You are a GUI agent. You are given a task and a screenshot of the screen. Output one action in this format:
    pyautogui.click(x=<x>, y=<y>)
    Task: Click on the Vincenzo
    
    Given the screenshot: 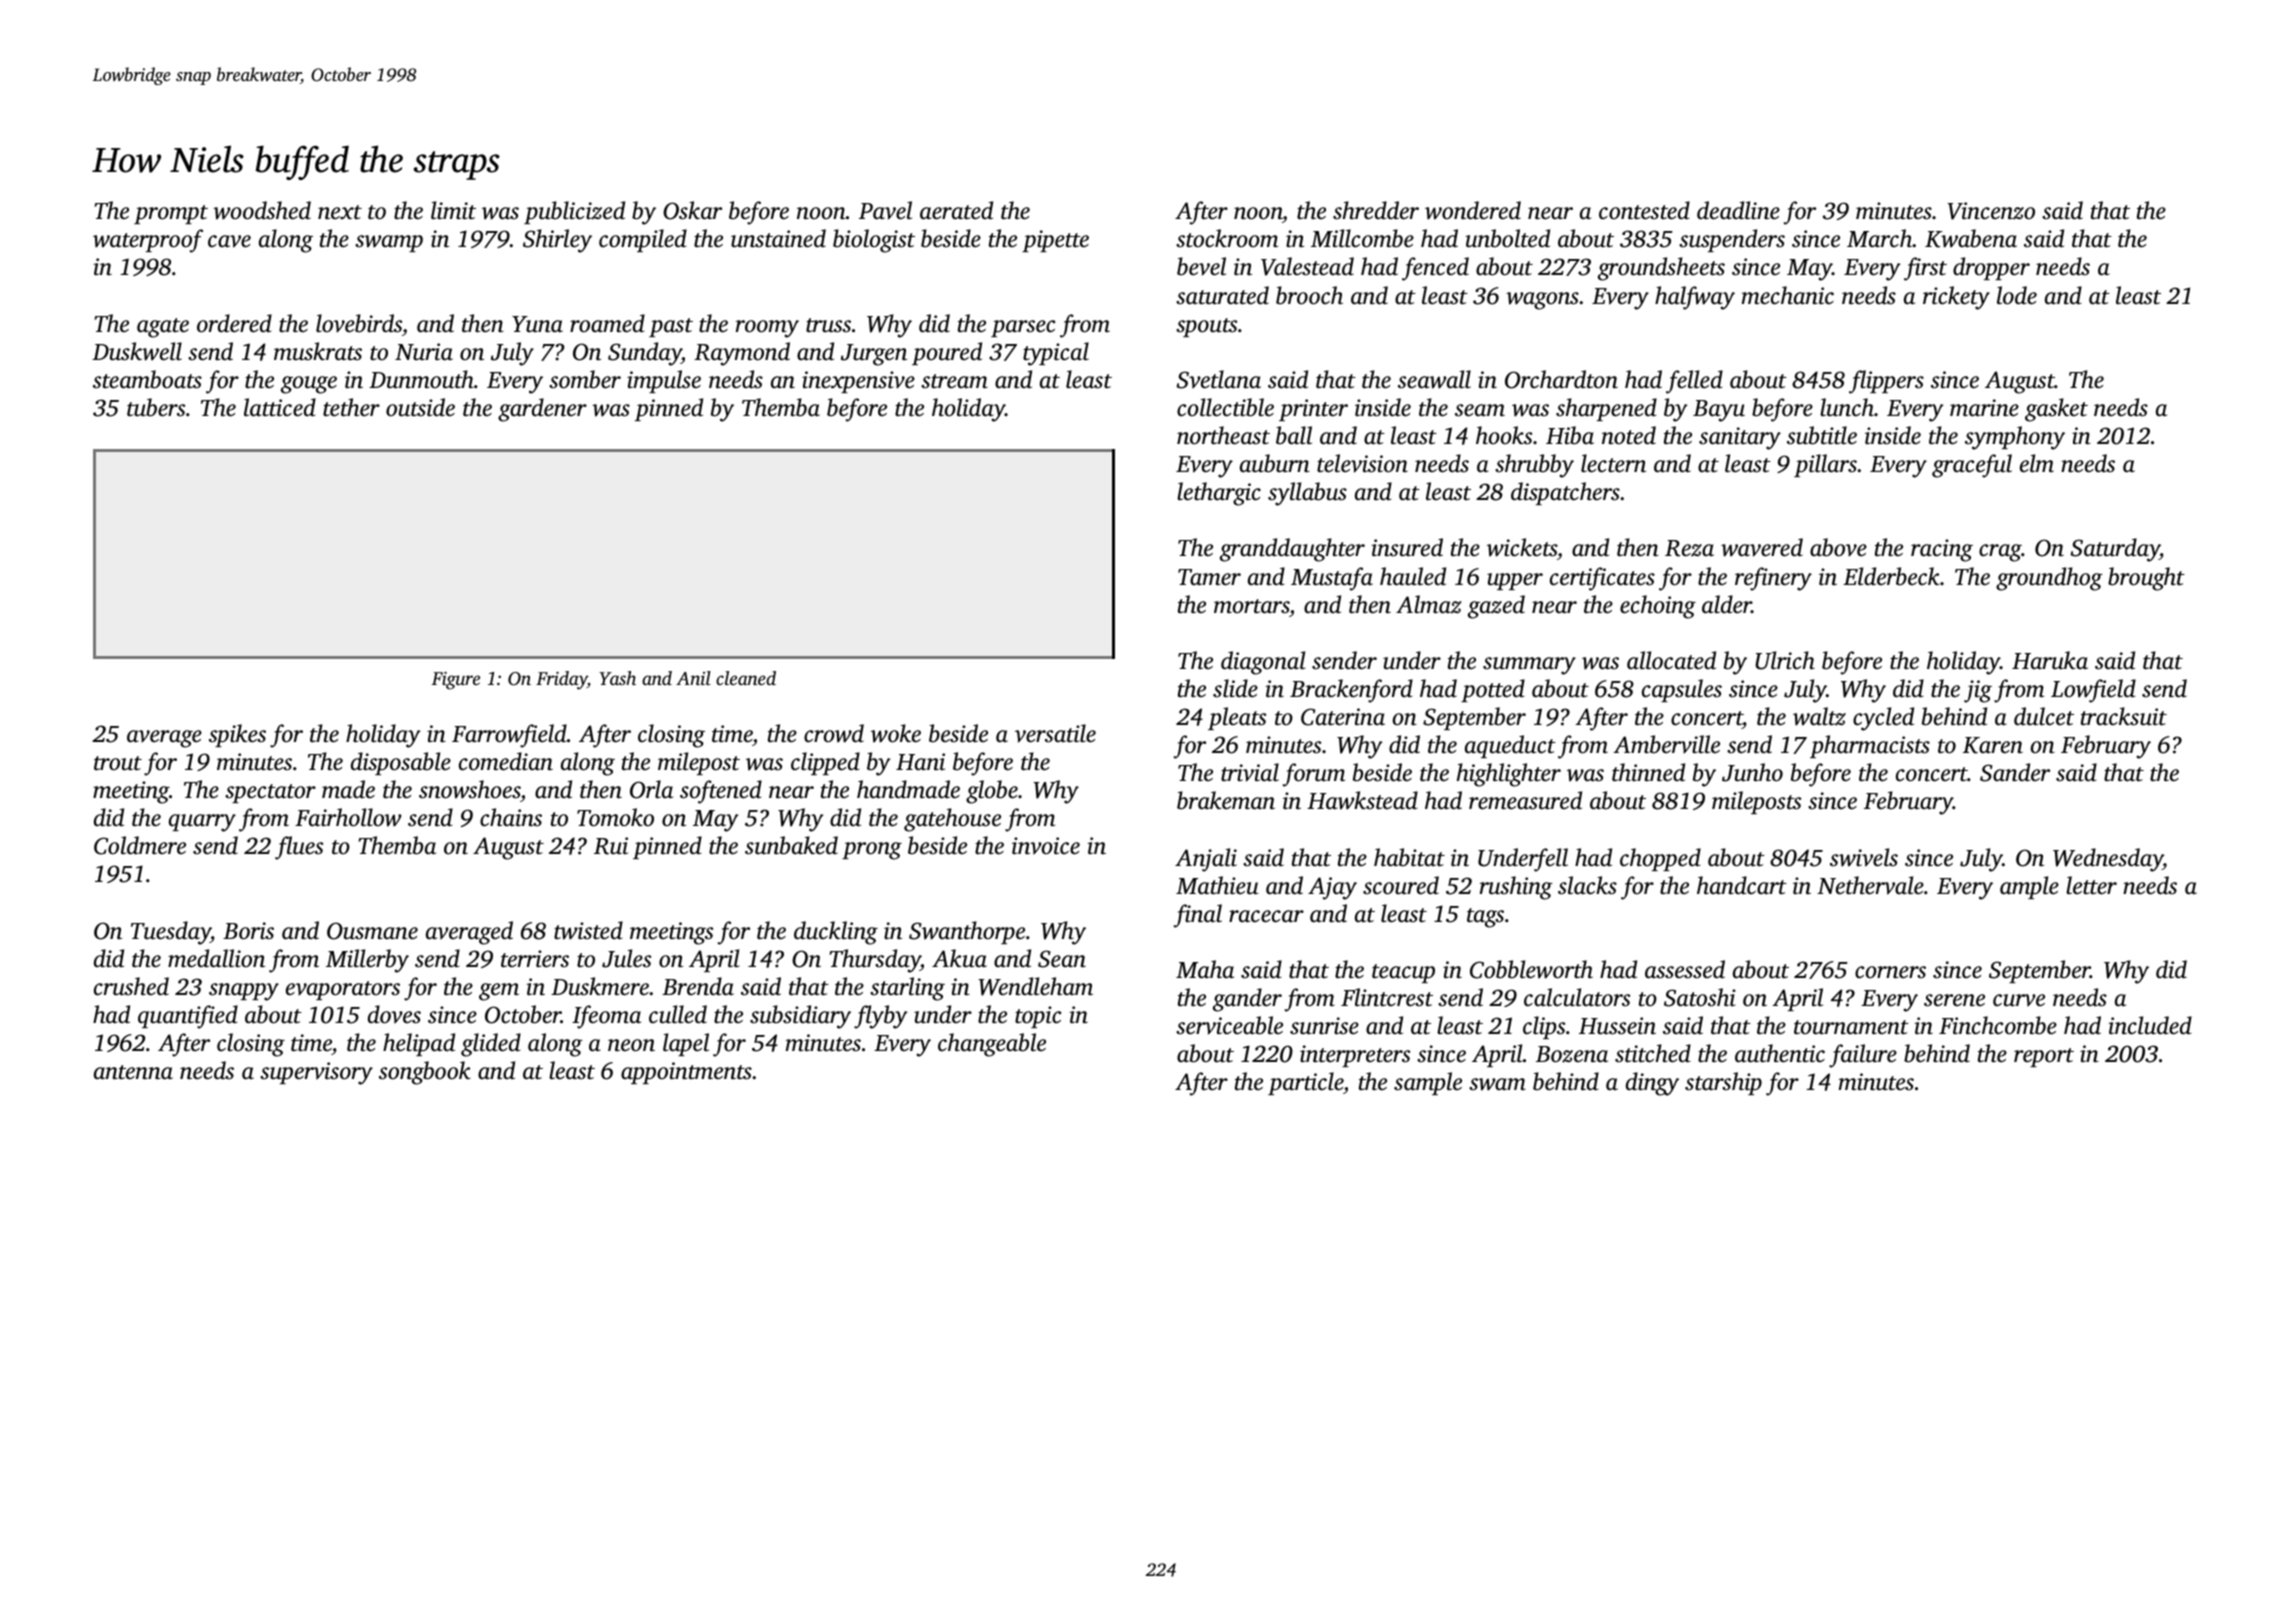 What is the action you would take?
    pyautogui.click(x=1991, y=211)
